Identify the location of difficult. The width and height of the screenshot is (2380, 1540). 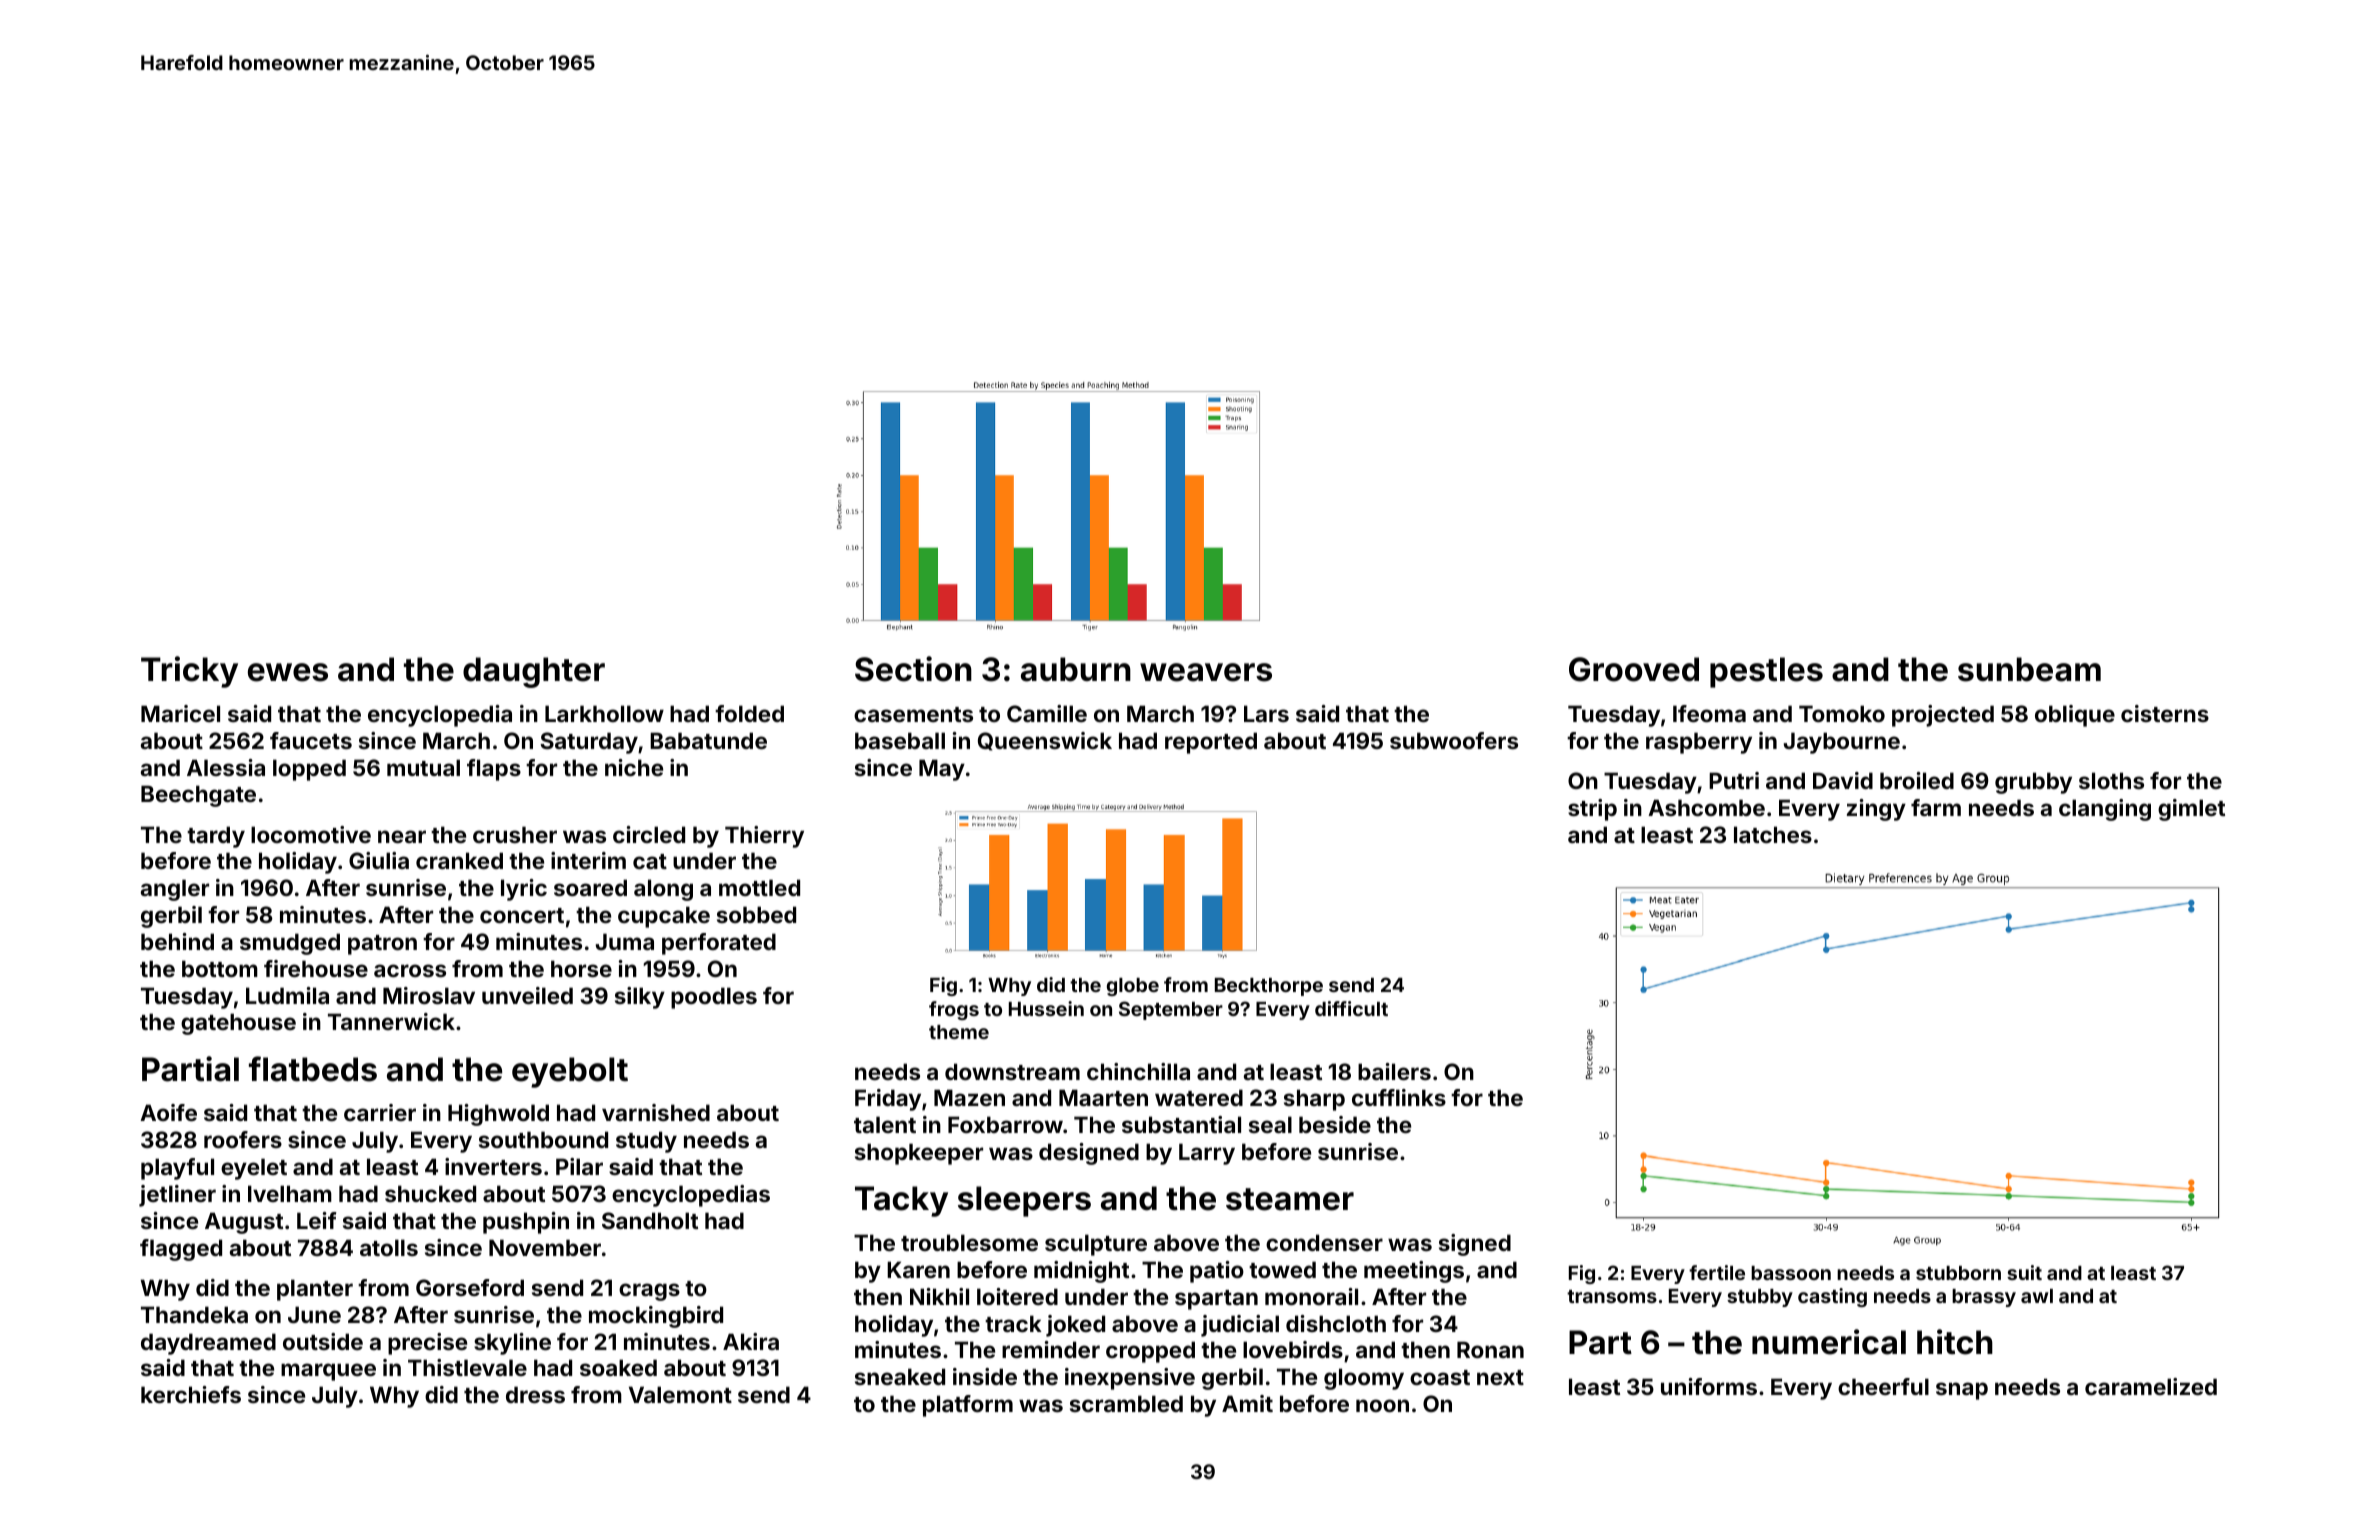
(1351, 1008).
